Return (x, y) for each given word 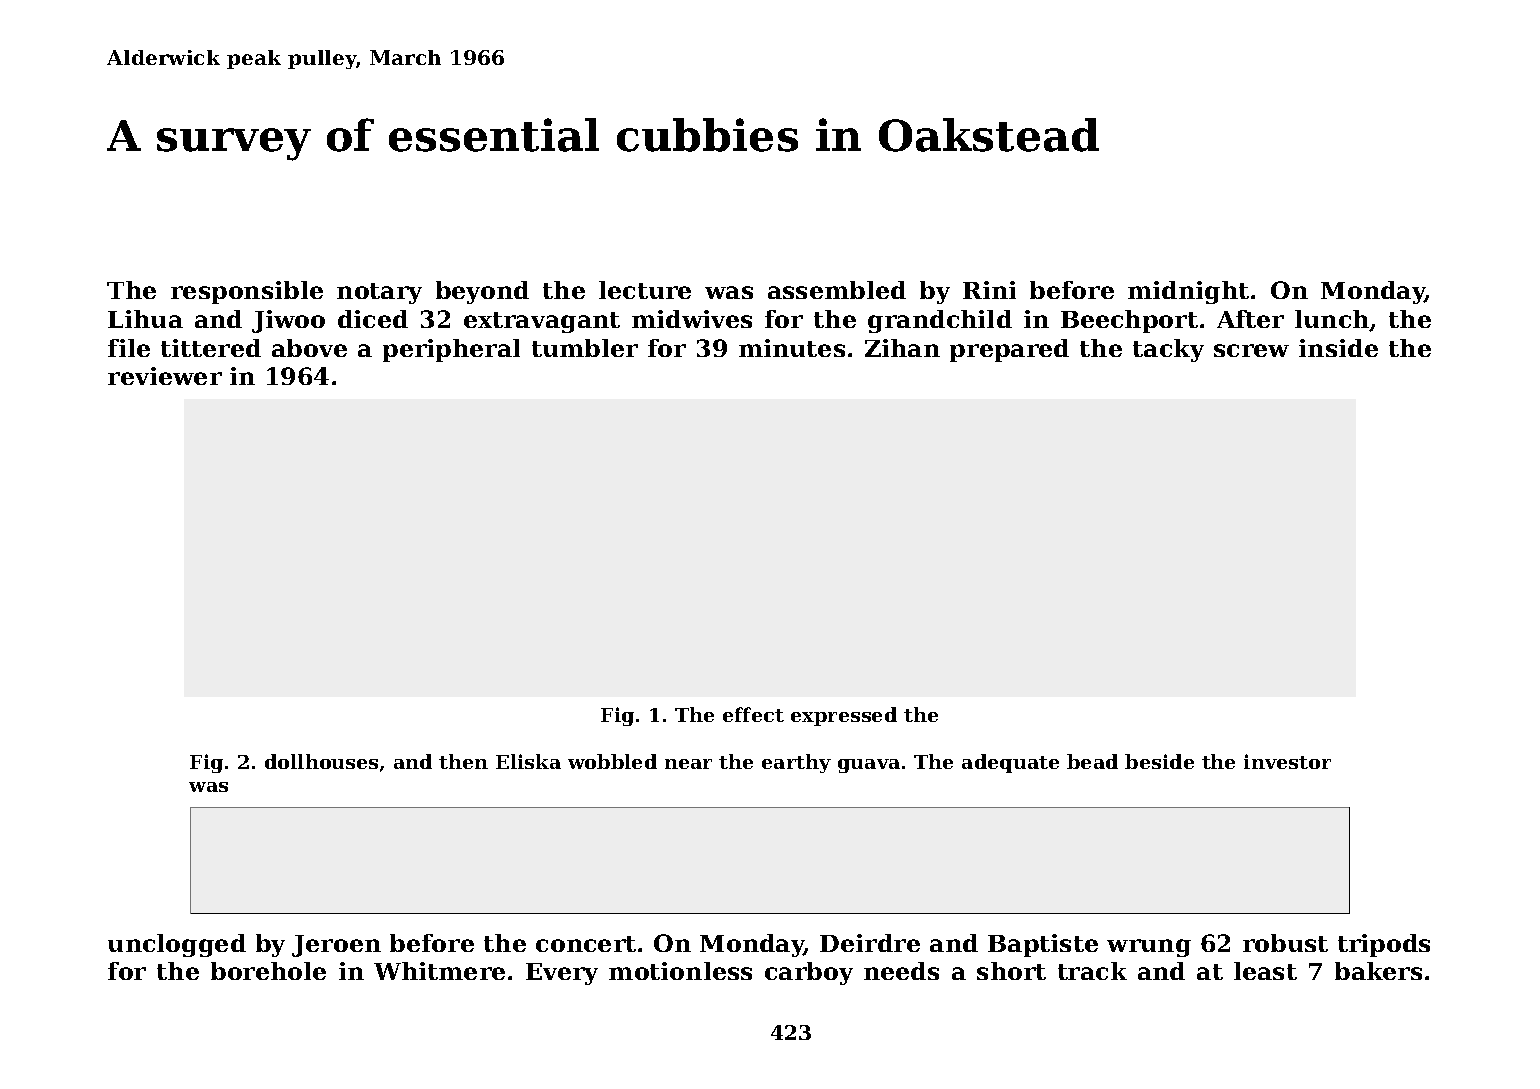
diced (373, 319)
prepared (1009, 350)
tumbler (585, 348)
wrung (1149, 948)
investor (1287, 761)
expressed (844, 716)
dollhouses (321, 761)
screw (1251, 350)
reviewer (165, 376)
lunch (1332, 320)
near (688, 764)
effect (753, 714)
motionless (680, 971)
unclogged (177, 945)
